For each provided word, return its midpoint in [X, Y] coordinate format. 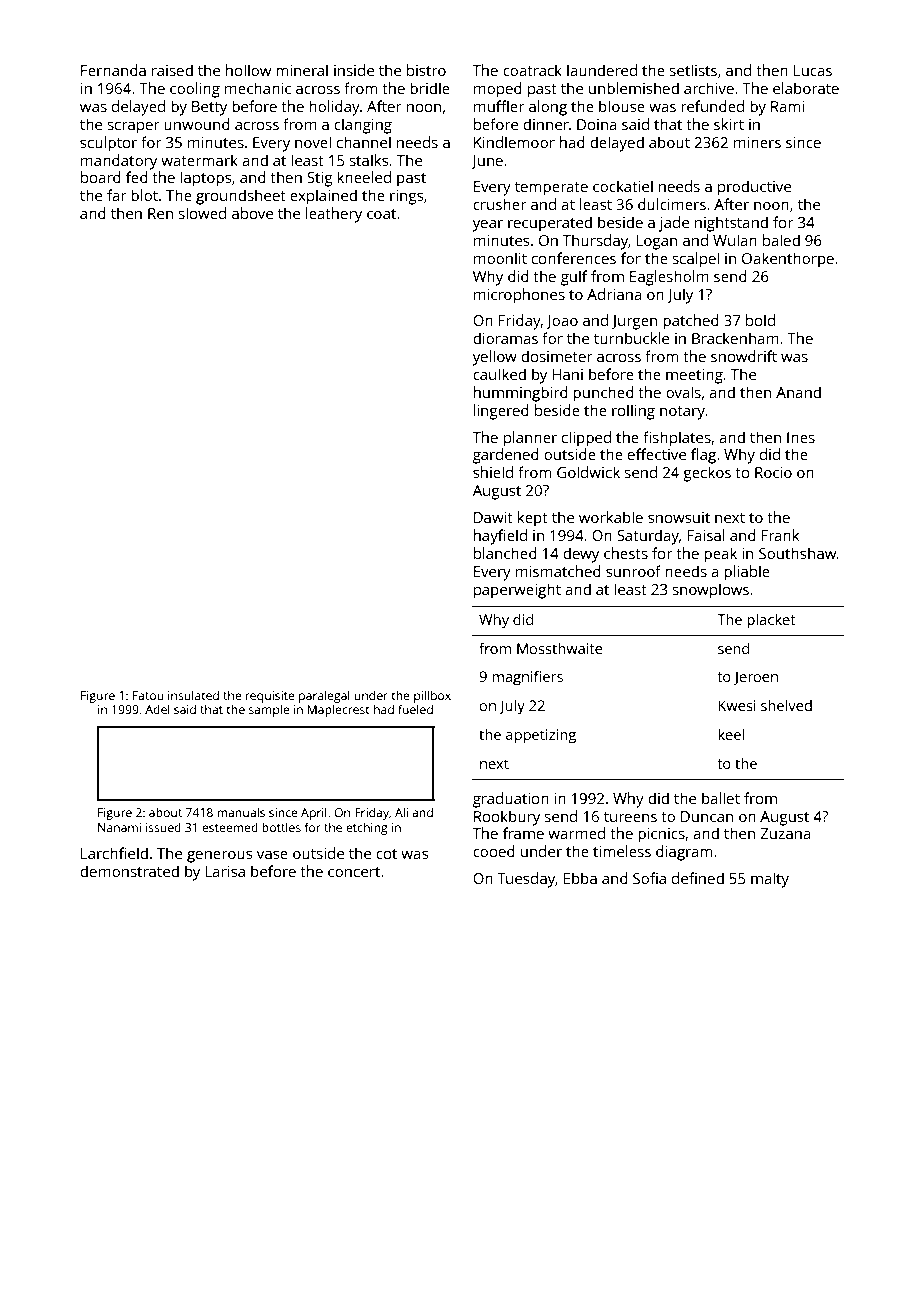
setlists [693, 70]
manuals [241, 812]
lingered [501, 412]
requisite [270, 697]
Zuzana [786, 833]
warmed [576, 833]
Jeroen [756, 678]
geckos [707, 474]
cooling [195, 90]
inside [354, 70]
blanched [505, 553]
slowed [202, 213]
